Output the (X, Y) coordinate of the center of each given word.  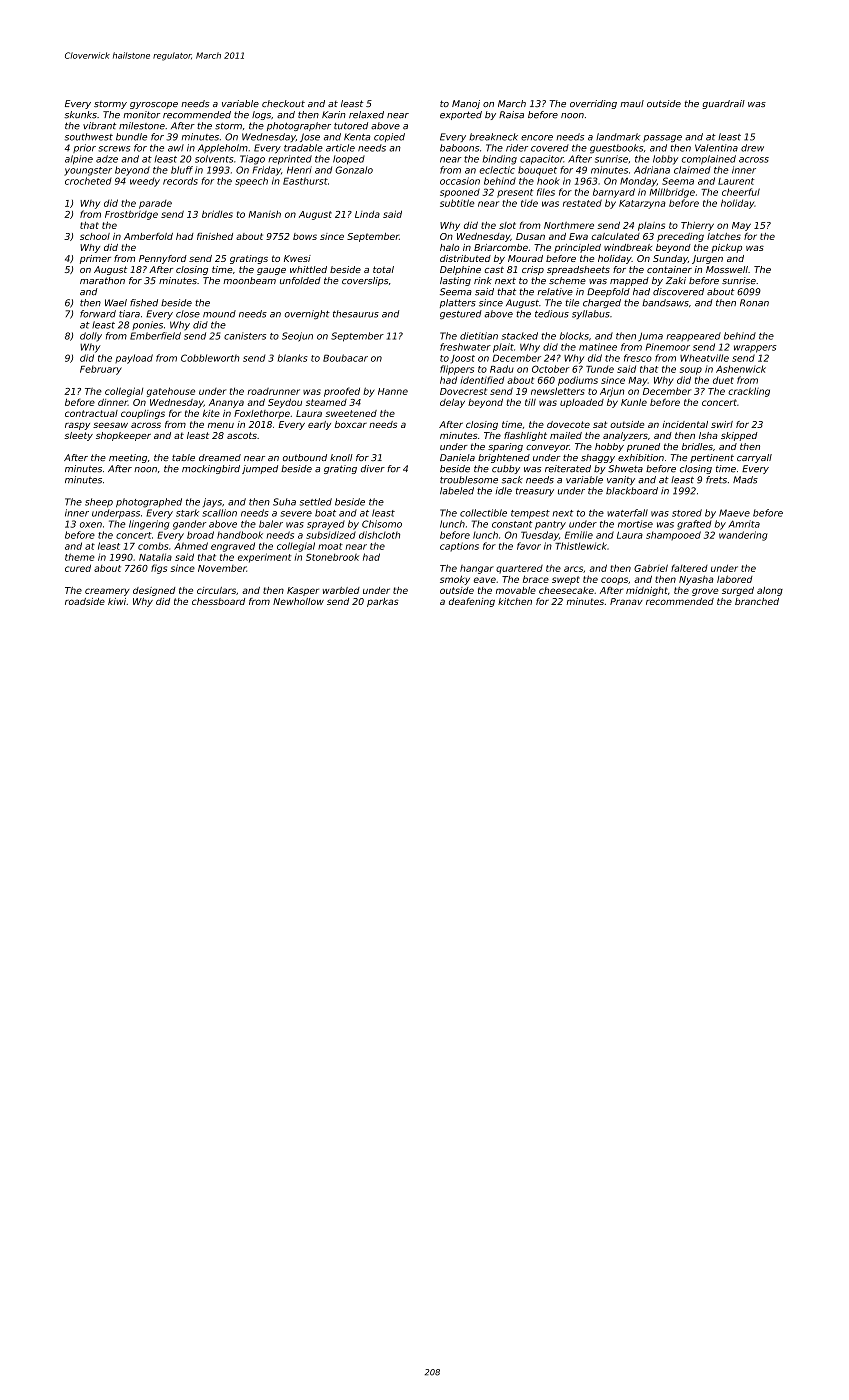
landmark (618, 137)
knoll (341, 457)
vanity (621, 480)
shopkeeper (123, 436)
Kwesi (297, 258)
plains (651, 226)
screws (114, 149)
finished (215, 236)
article (340, 148)
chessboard (218, 601)
